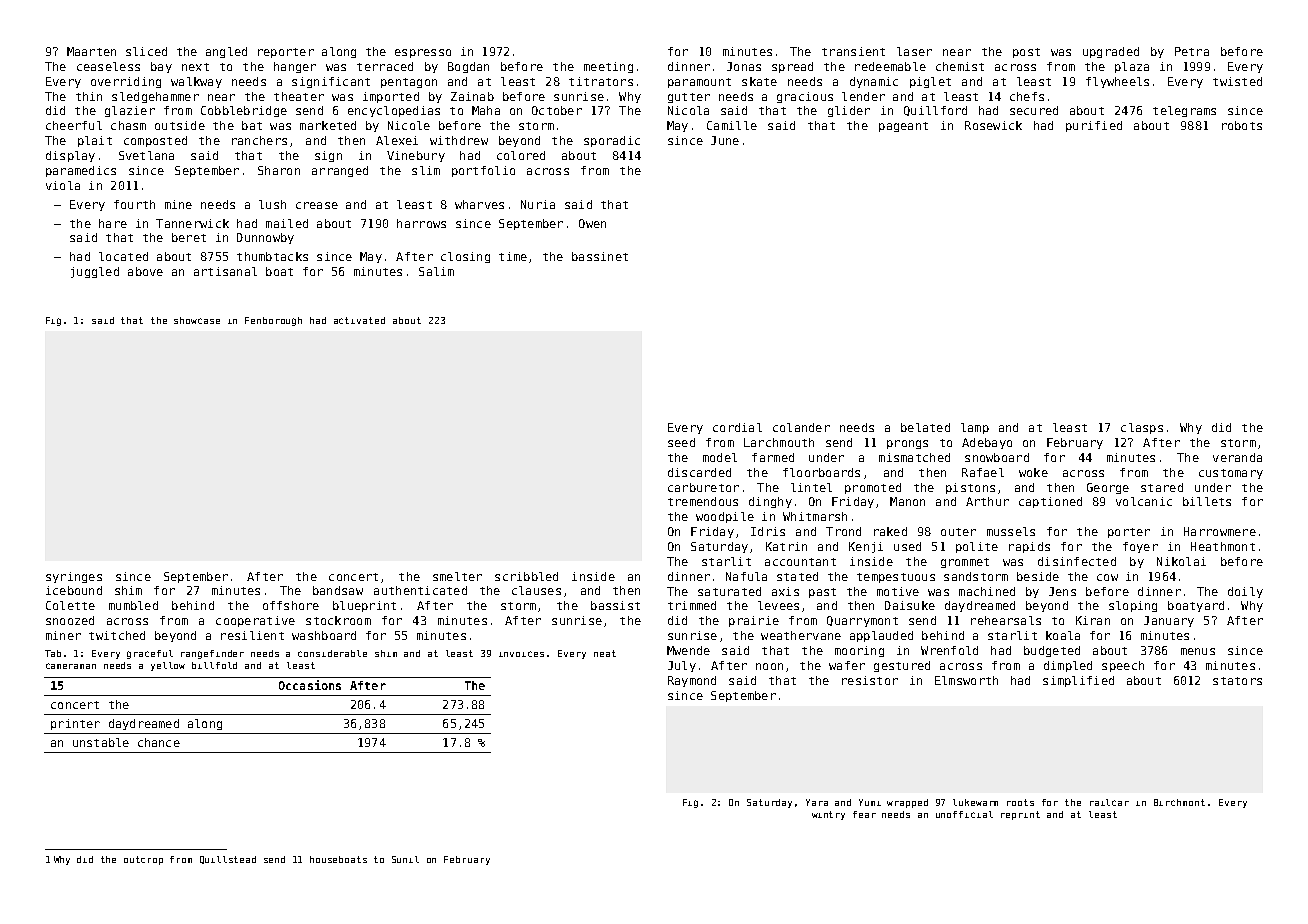 The image size is (1308, 924). What do you see at coordinates (925, 427) in the screenshot?
I see `belated` at bounding box center [925, 427].
